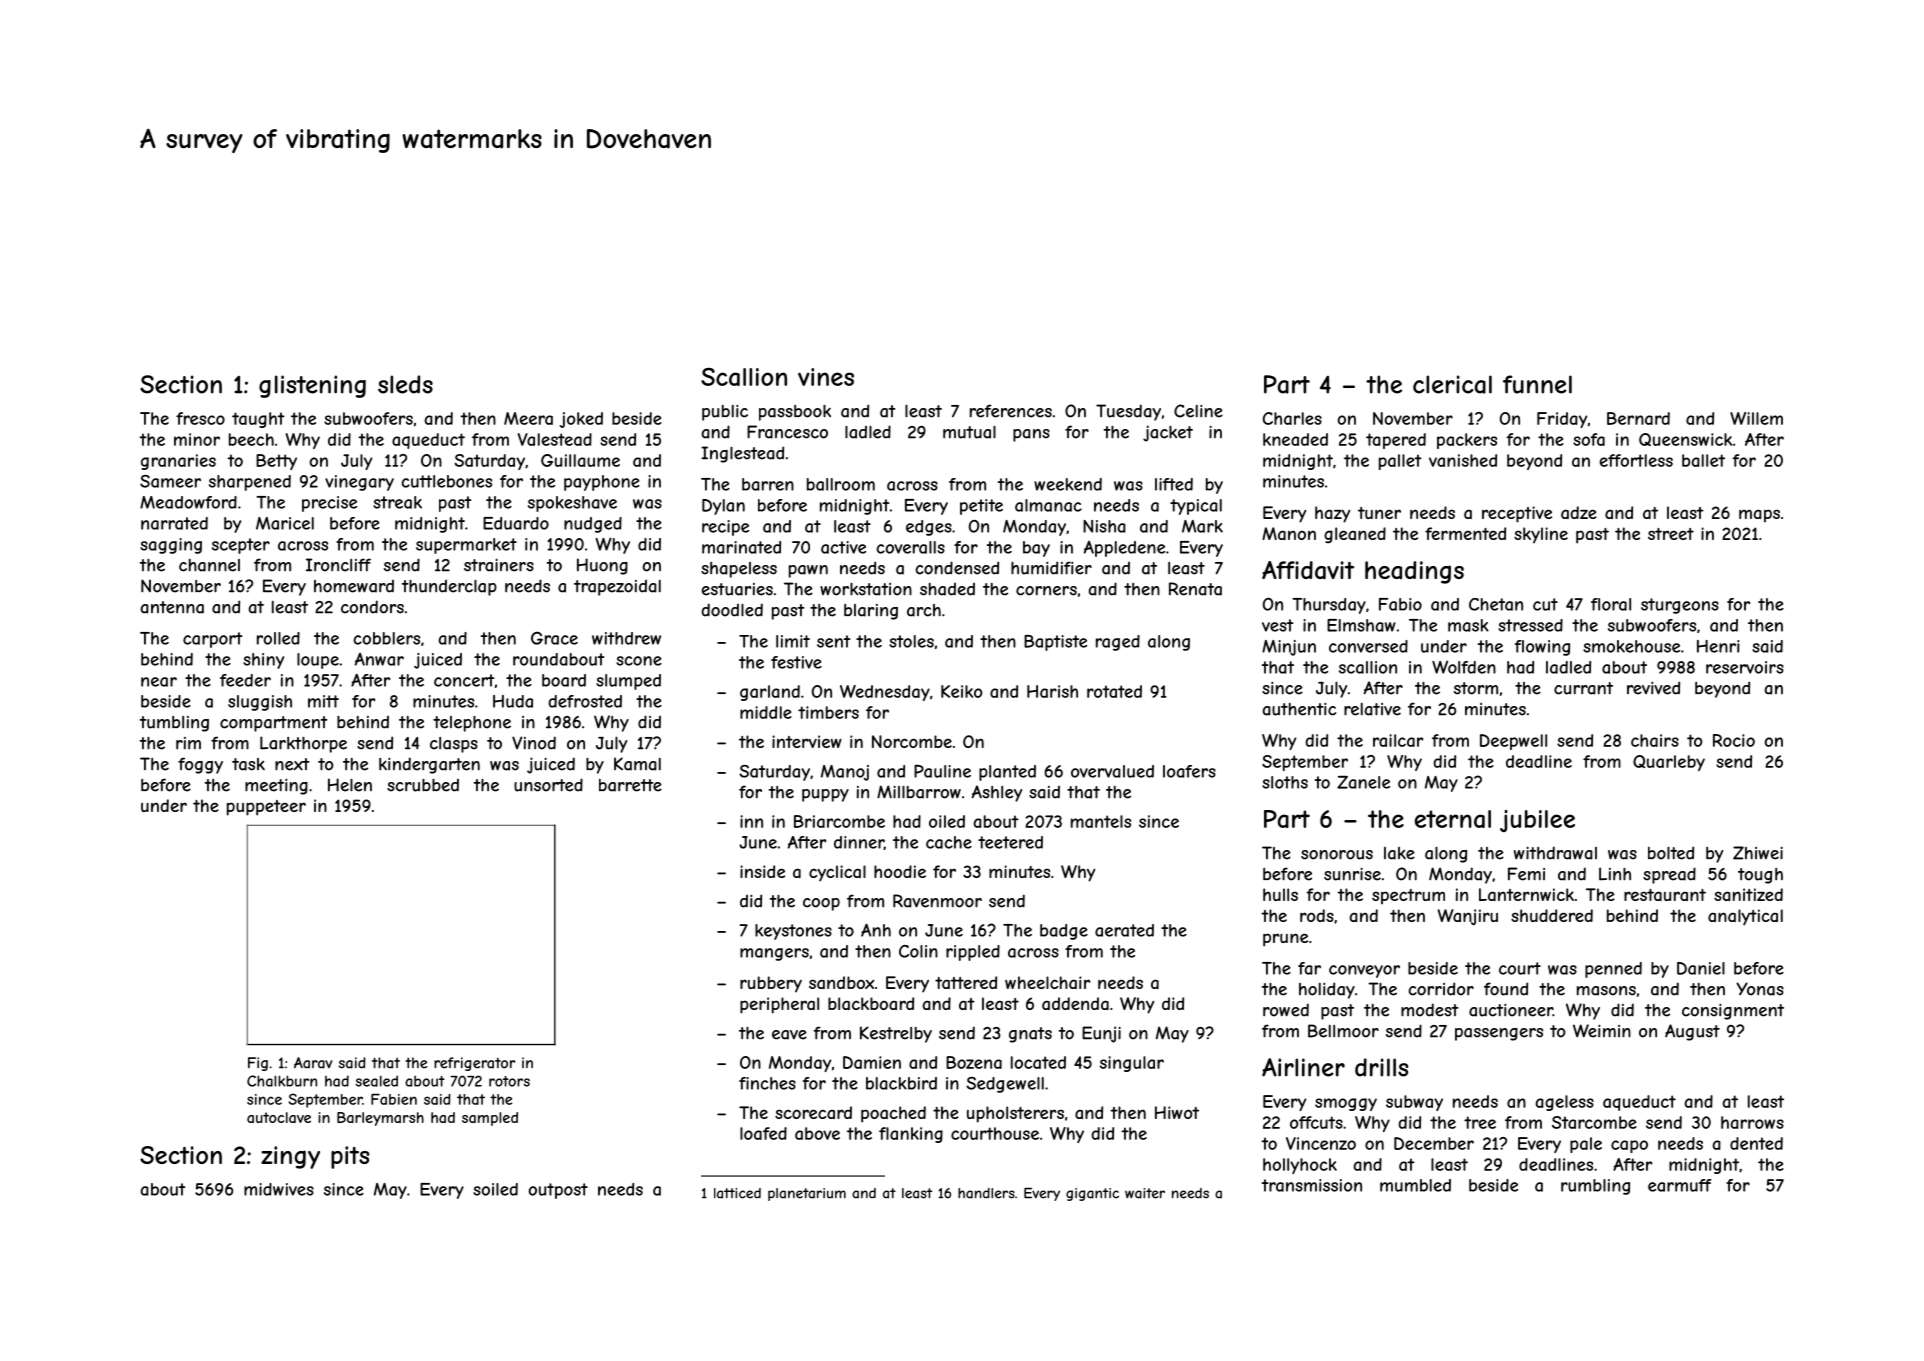  Describe the element at coordinates (789, 1035) in the document. I see `eave` at that location.
